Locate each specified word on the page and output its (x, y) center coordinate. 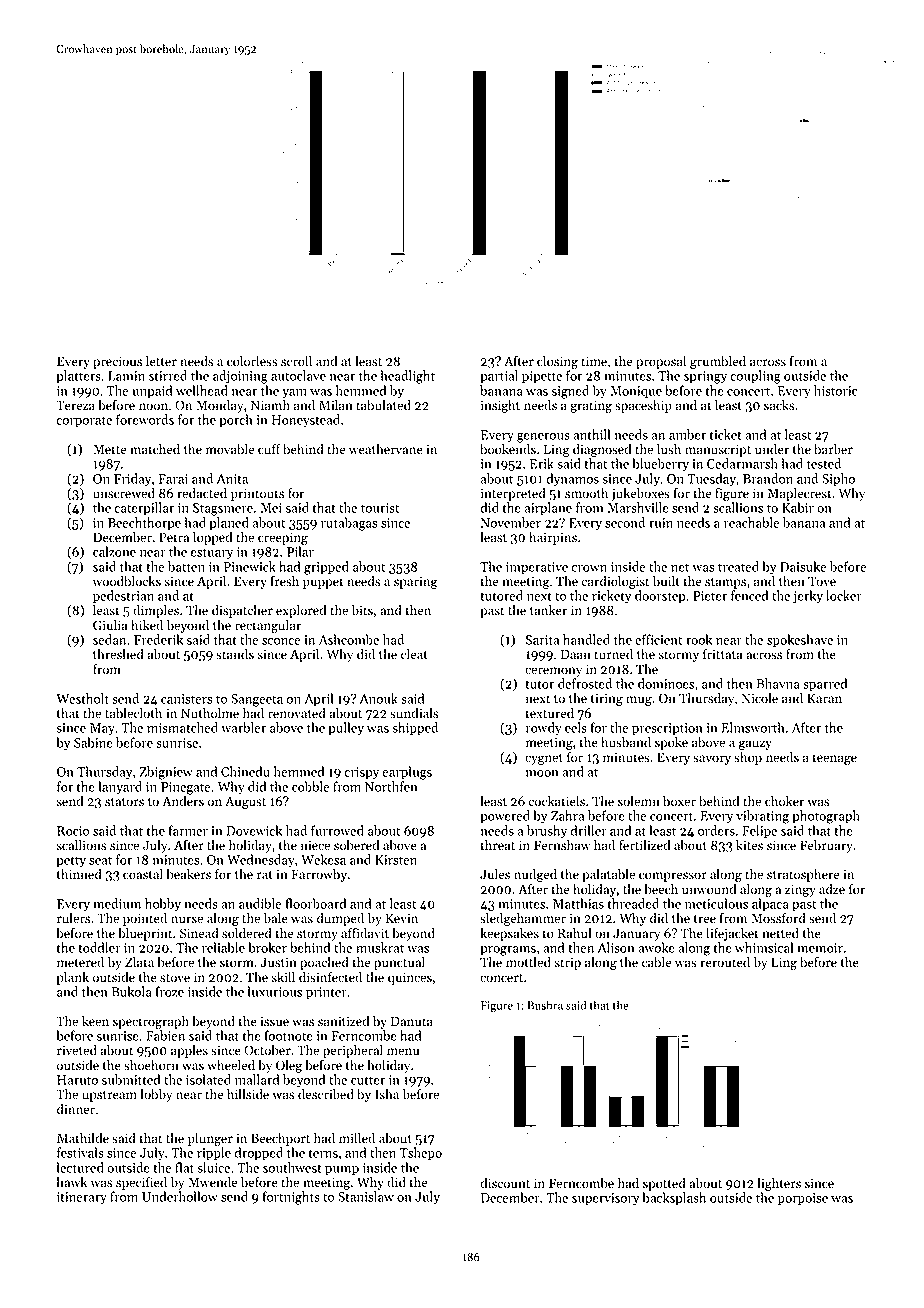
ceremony (553, 672)
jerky (808, 597)
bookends (508, 449)
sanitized (343, 1021)
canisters (187, 699)
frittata (722, 654)
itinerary (82, 1198)
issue (274, 1021)
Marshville (638, 507)
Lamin (126, 376)
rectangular (268, 626)
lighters (779, 1184)
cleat (414, 654)
